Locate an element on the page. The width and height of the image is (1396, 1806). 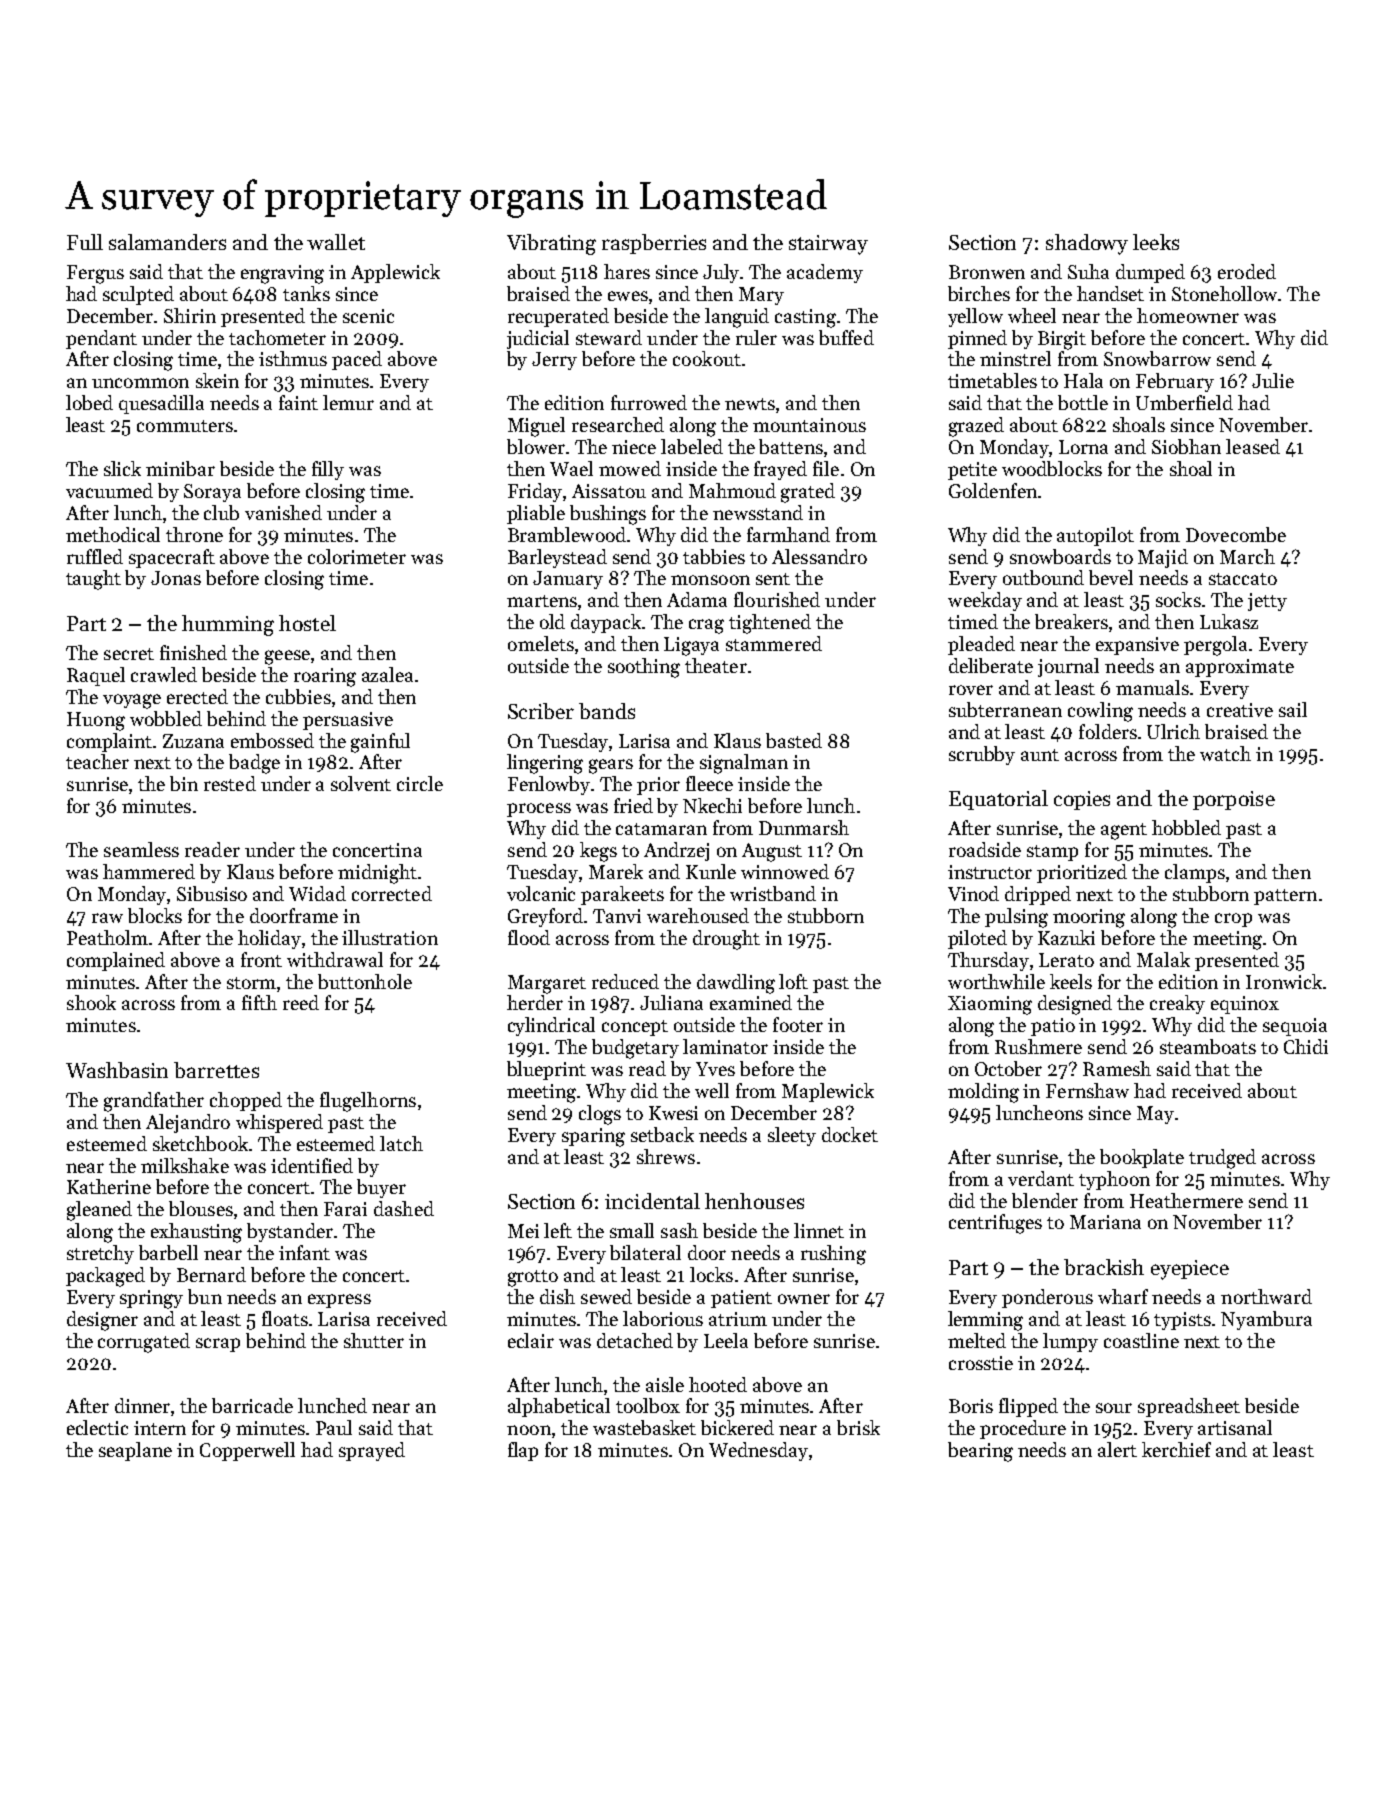
Margaret is located at coordinates (547, 984).
